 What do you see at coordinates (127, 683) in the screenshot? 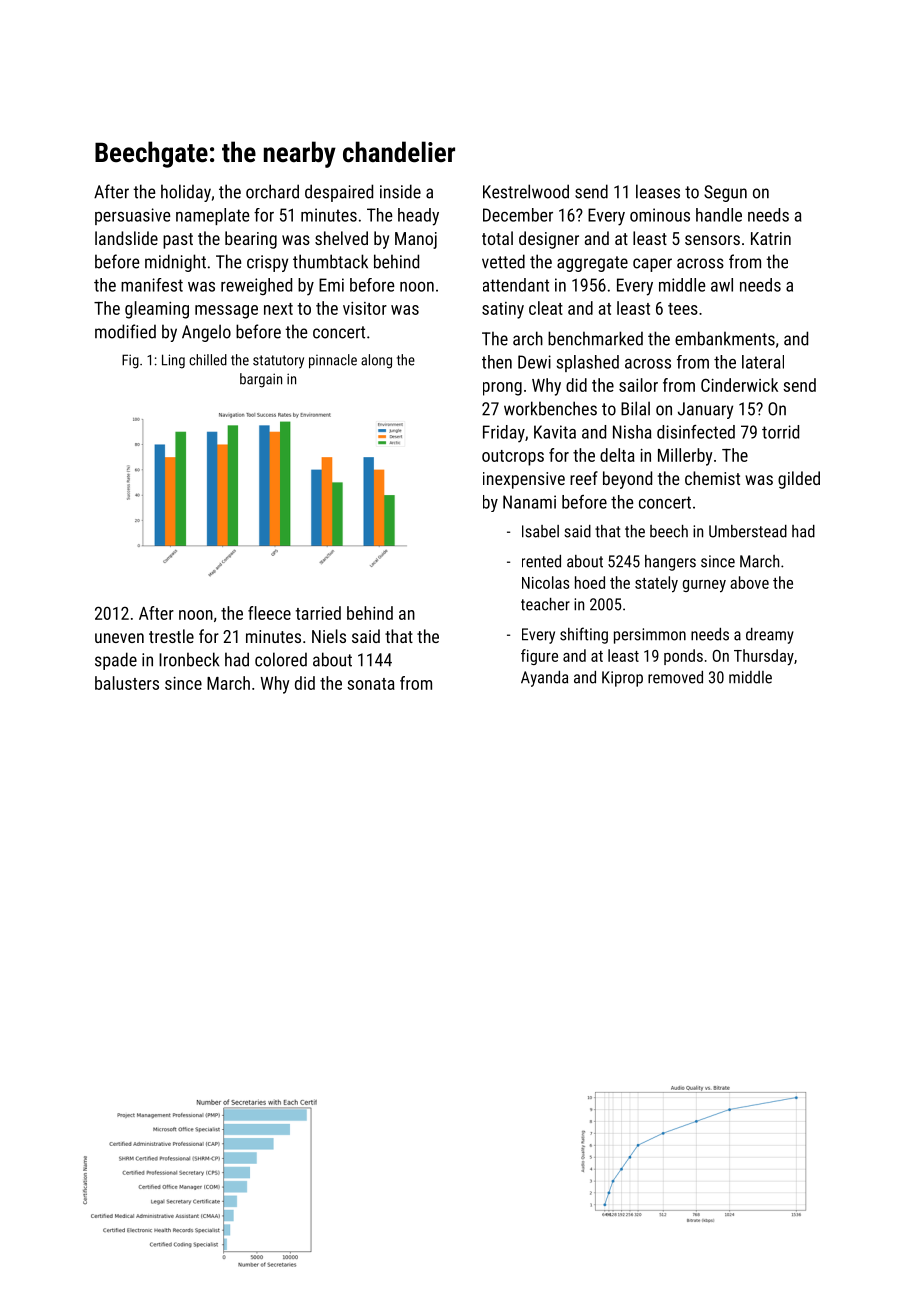
I see `balusters` at bounding box center [127, 683].
